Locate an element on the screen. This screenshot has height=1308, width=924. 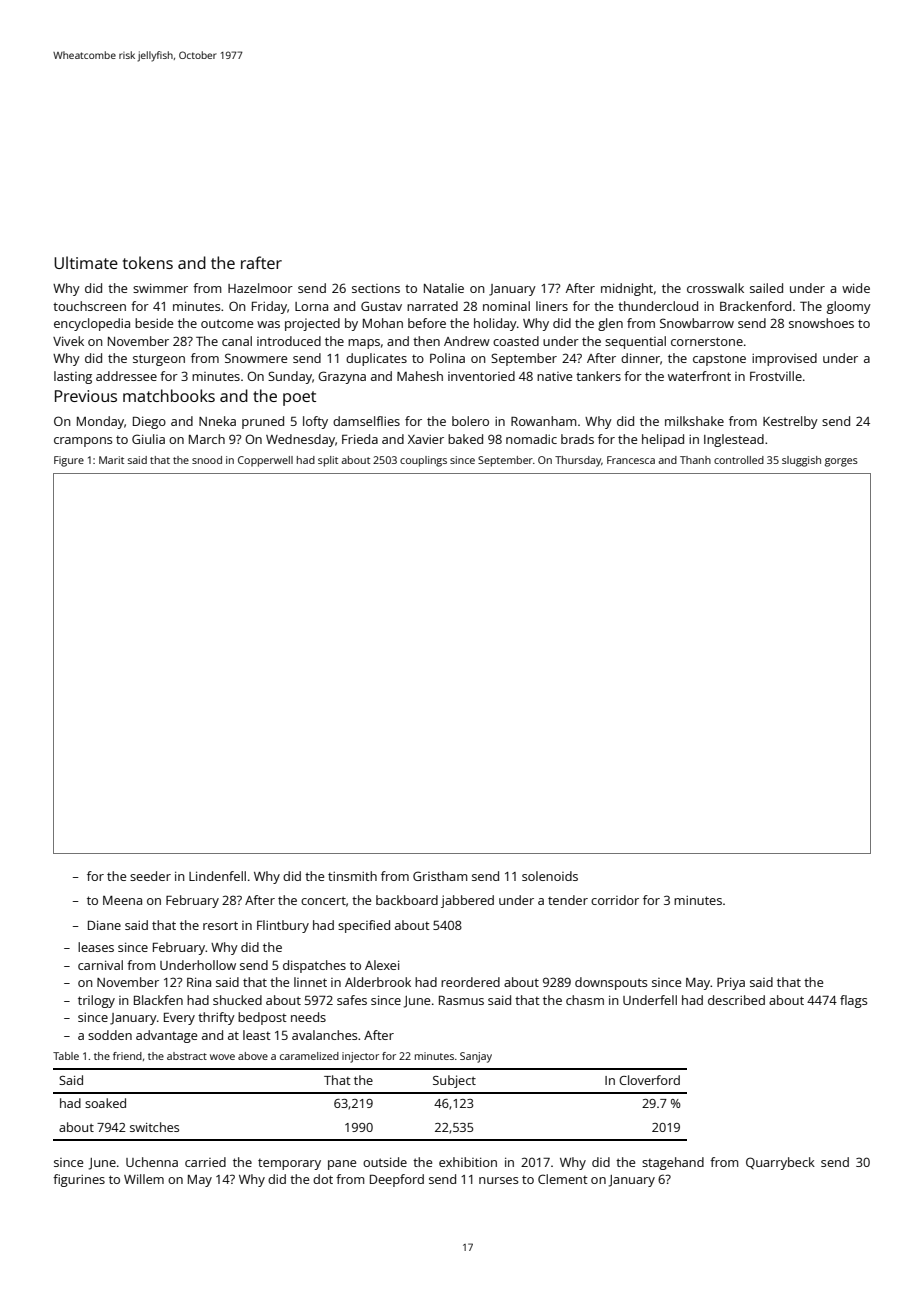
seeder is located at coordinates (150, 876).
